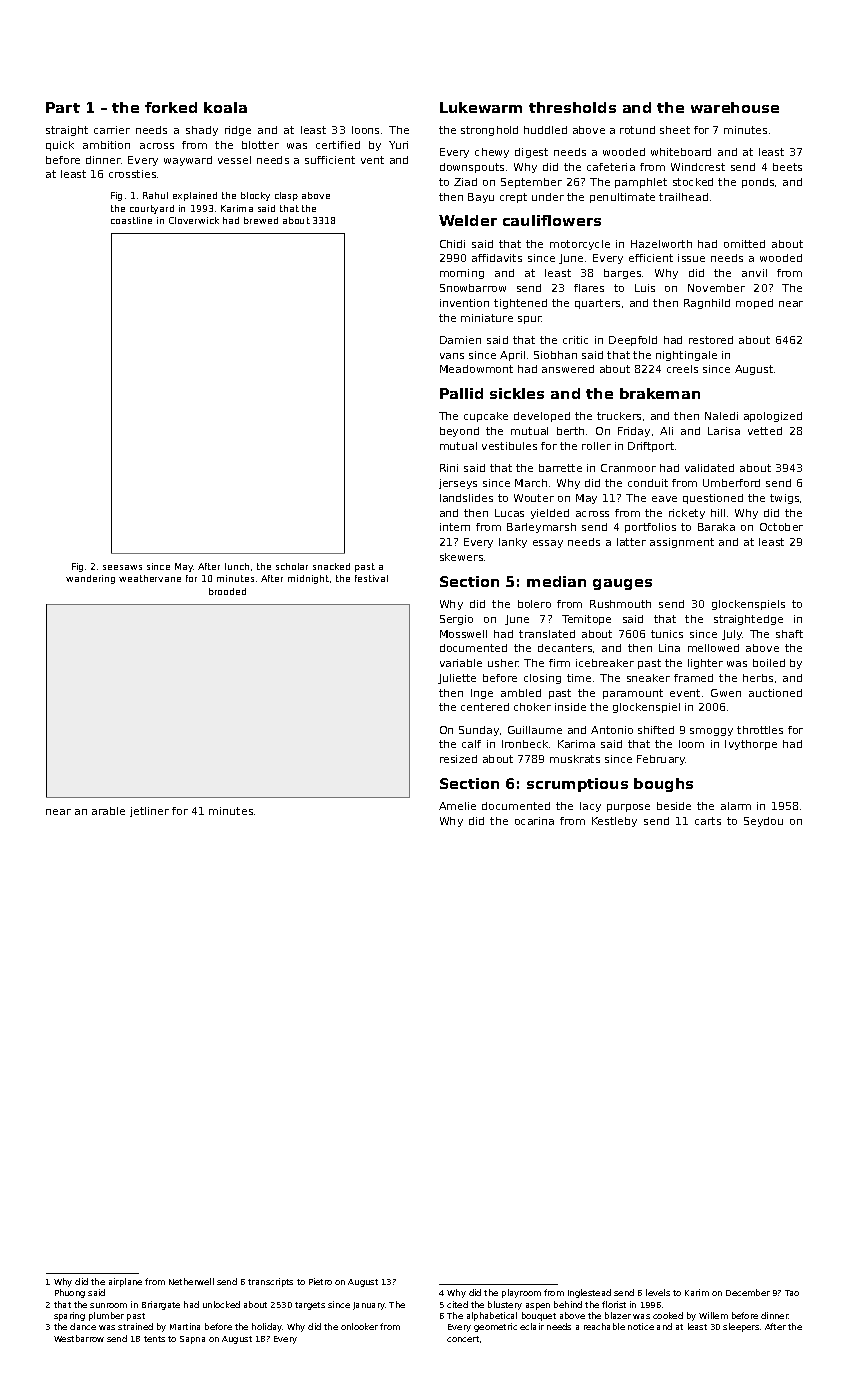 Image resolution: width=849 pixels, height=1400 pixels. What do you see at coordinates (455, 527) in the screenshot?
I see `intern` at bounding box center [455, 527].
